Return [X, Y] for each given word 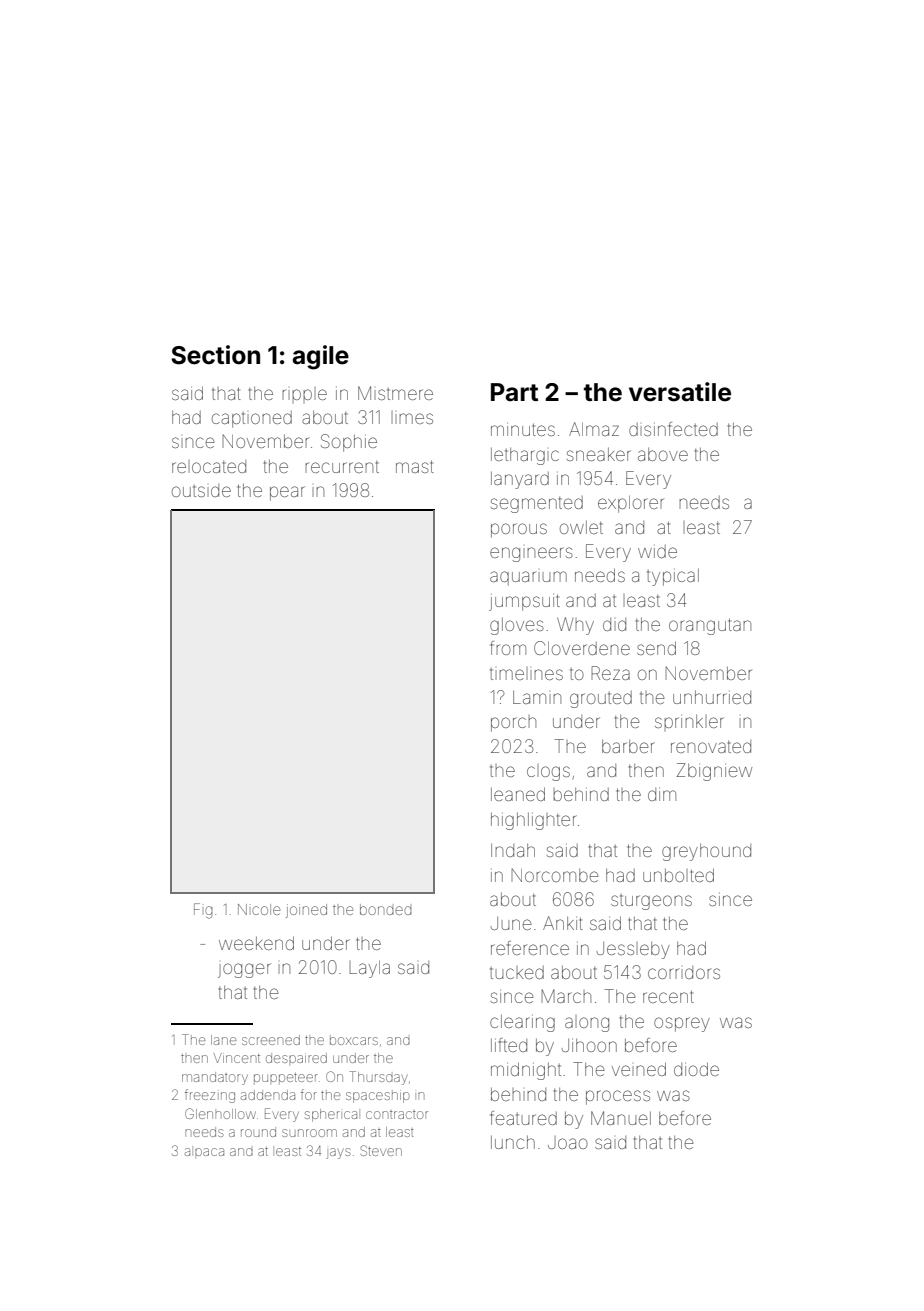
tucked [517, 972]
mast [415, 466]
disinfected [673, 429]
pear [287, 493]
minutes [523, 429]
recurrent [342, 467]
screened [271, 1040]
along [587, 1024]
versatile [680, 392]
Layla [369, 969]
